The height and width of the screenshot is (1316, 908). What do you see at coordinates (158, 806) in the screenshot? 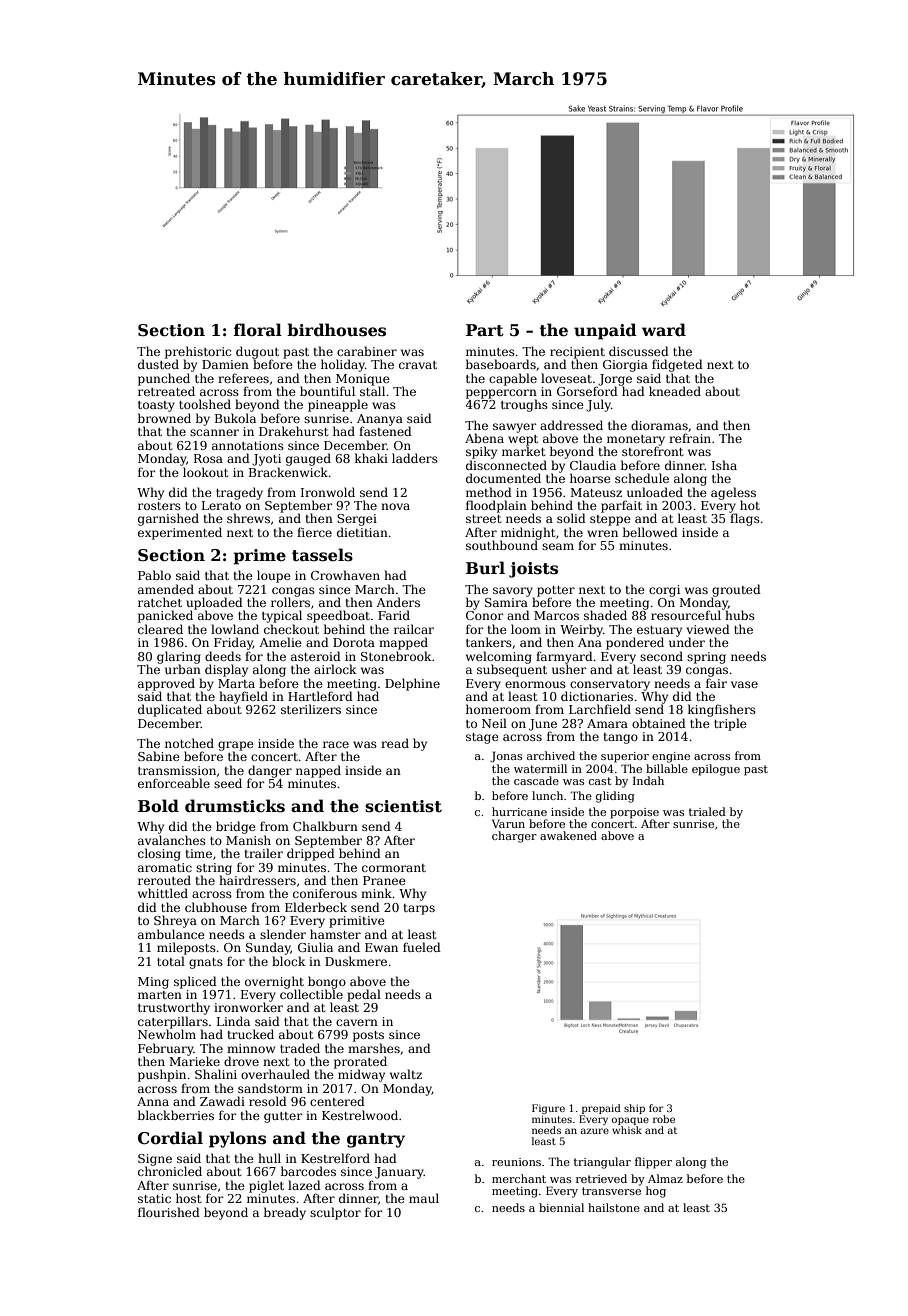
I see `Bold` at bounding box center [158, 806].
